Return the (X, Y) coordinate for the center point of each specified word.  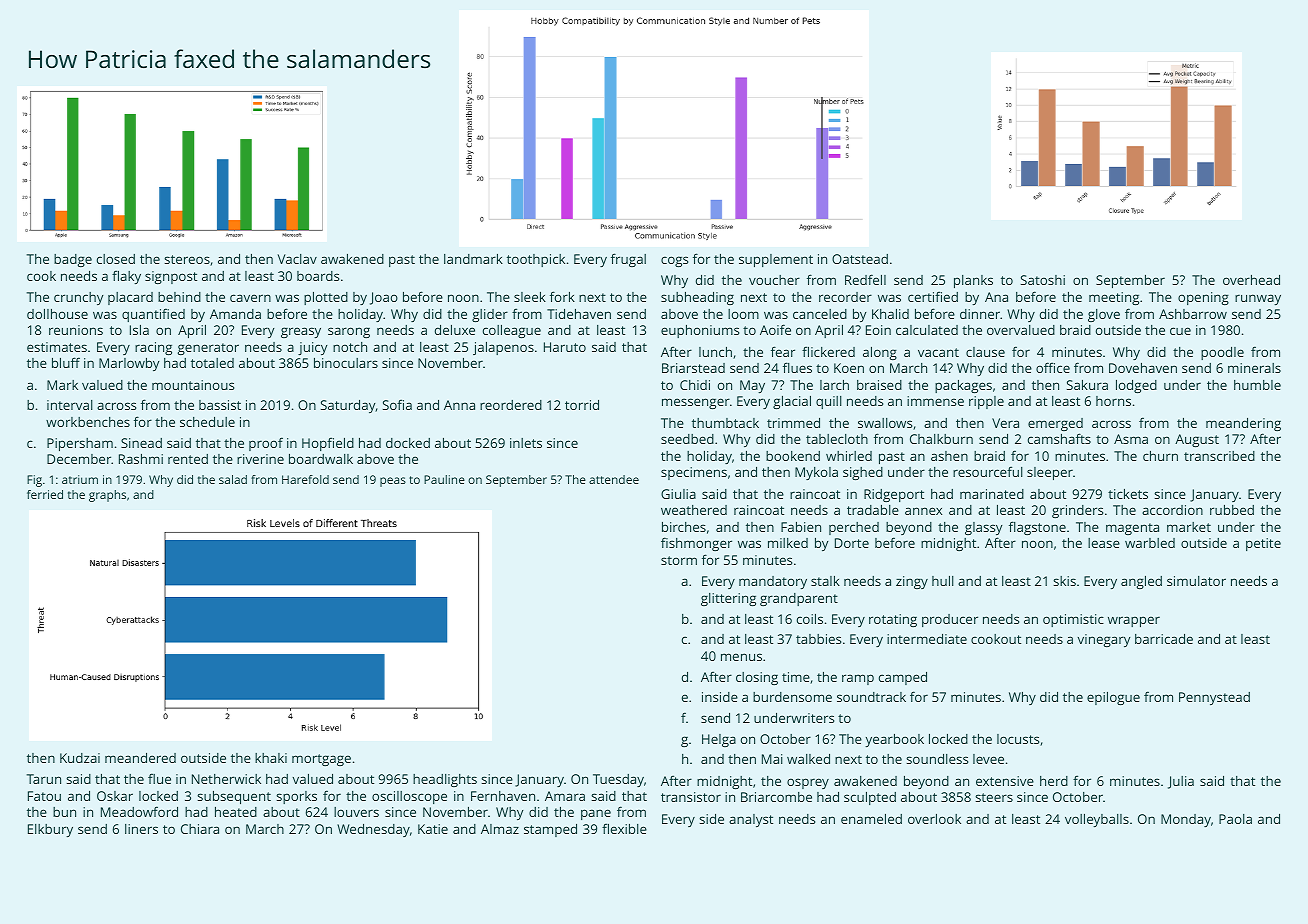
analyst (751, 820)
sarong (349, 332)
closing (757, 678)
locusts (1018, 739)
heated (236, 812)
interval (70, 405)
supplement (776, 260)
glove (1104, 315)
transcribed (1219, 456)
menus (741, 657)
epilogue (1113, 698)
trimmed (793, 423)
